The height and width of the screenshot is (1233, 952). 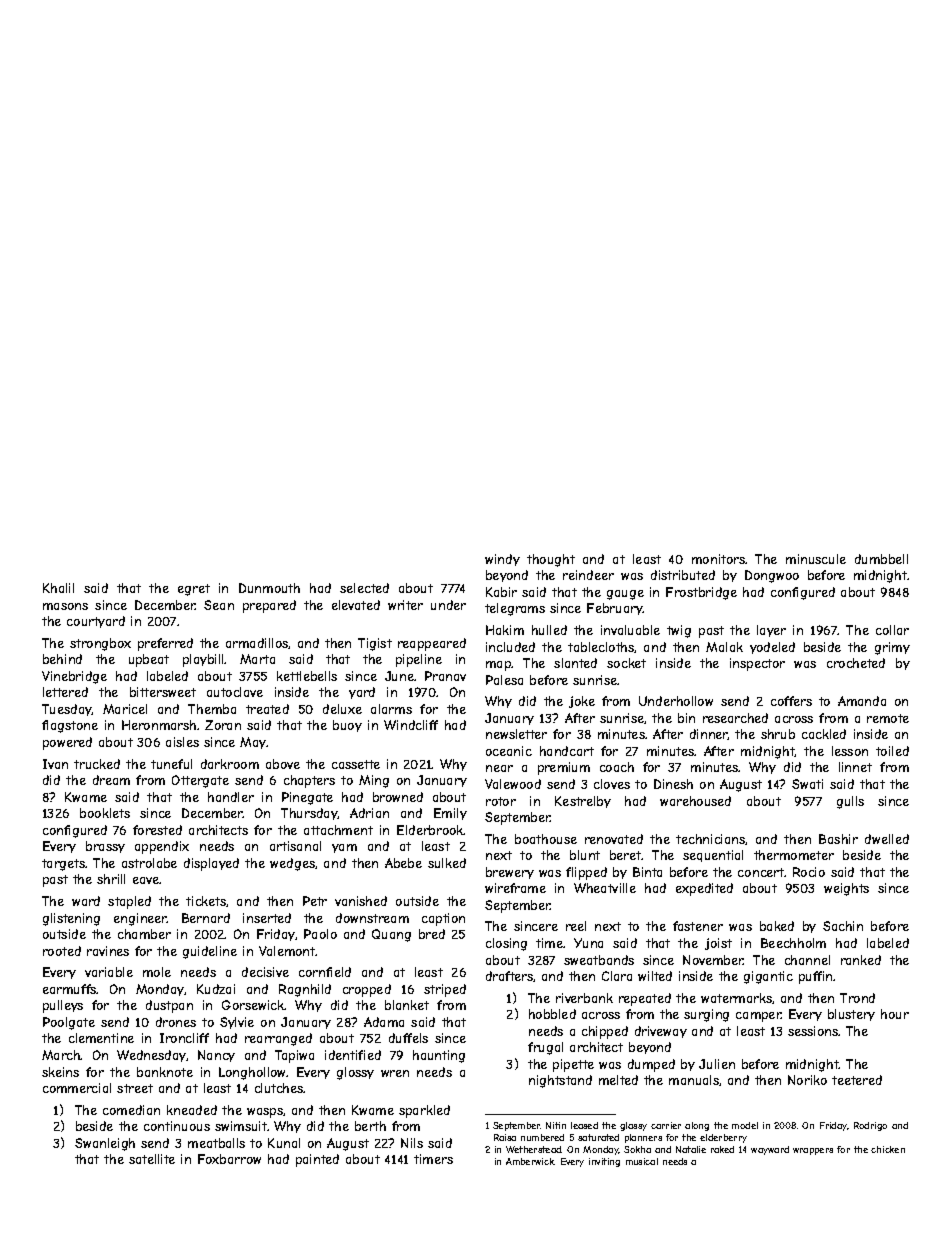 I want to click on Amanda, so click(x=862, y=701).
